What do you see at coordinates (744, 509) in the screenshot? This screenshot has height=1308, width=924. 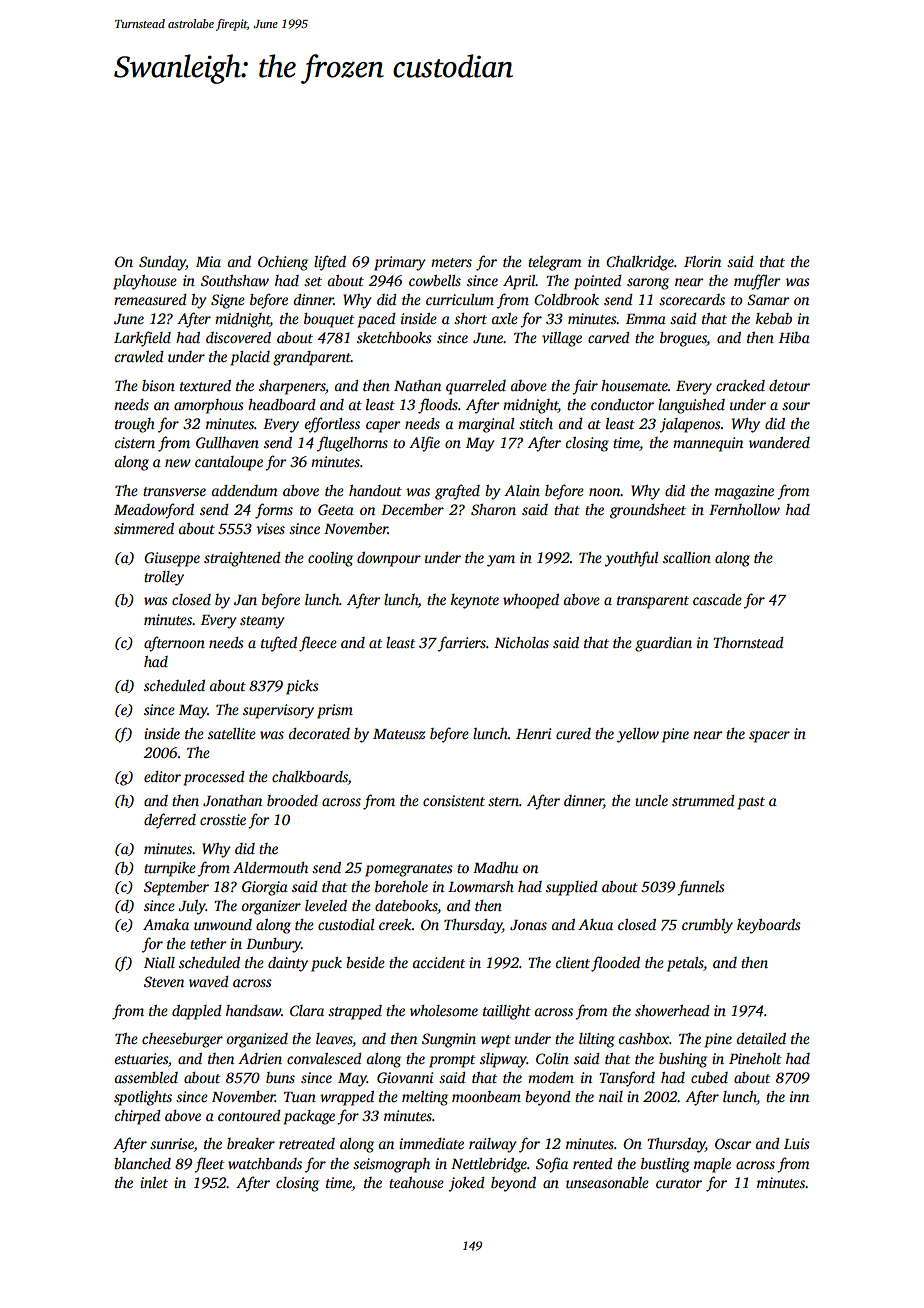 I see `Fernhollow` at bounding box center [744, 509].
